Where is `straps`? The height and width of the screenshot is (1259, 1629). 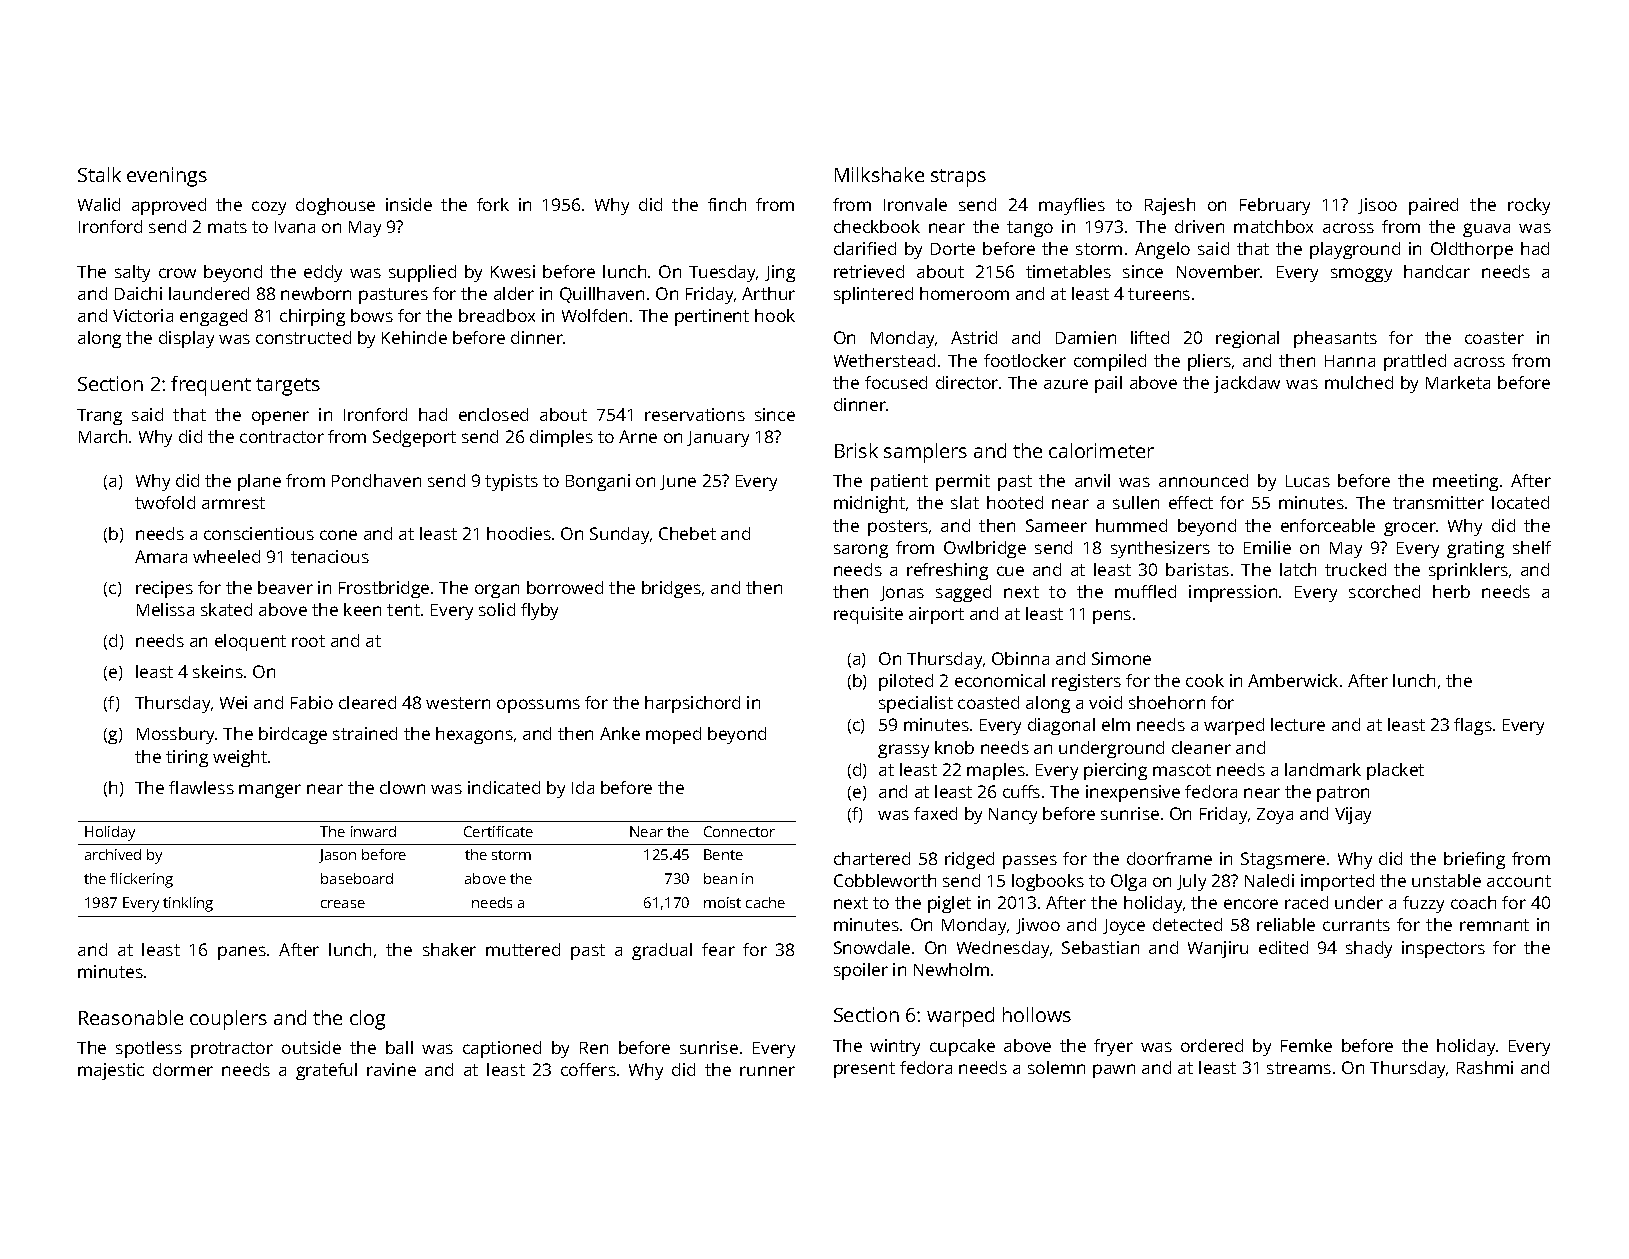 straps is located at coordinates (958, 178).
